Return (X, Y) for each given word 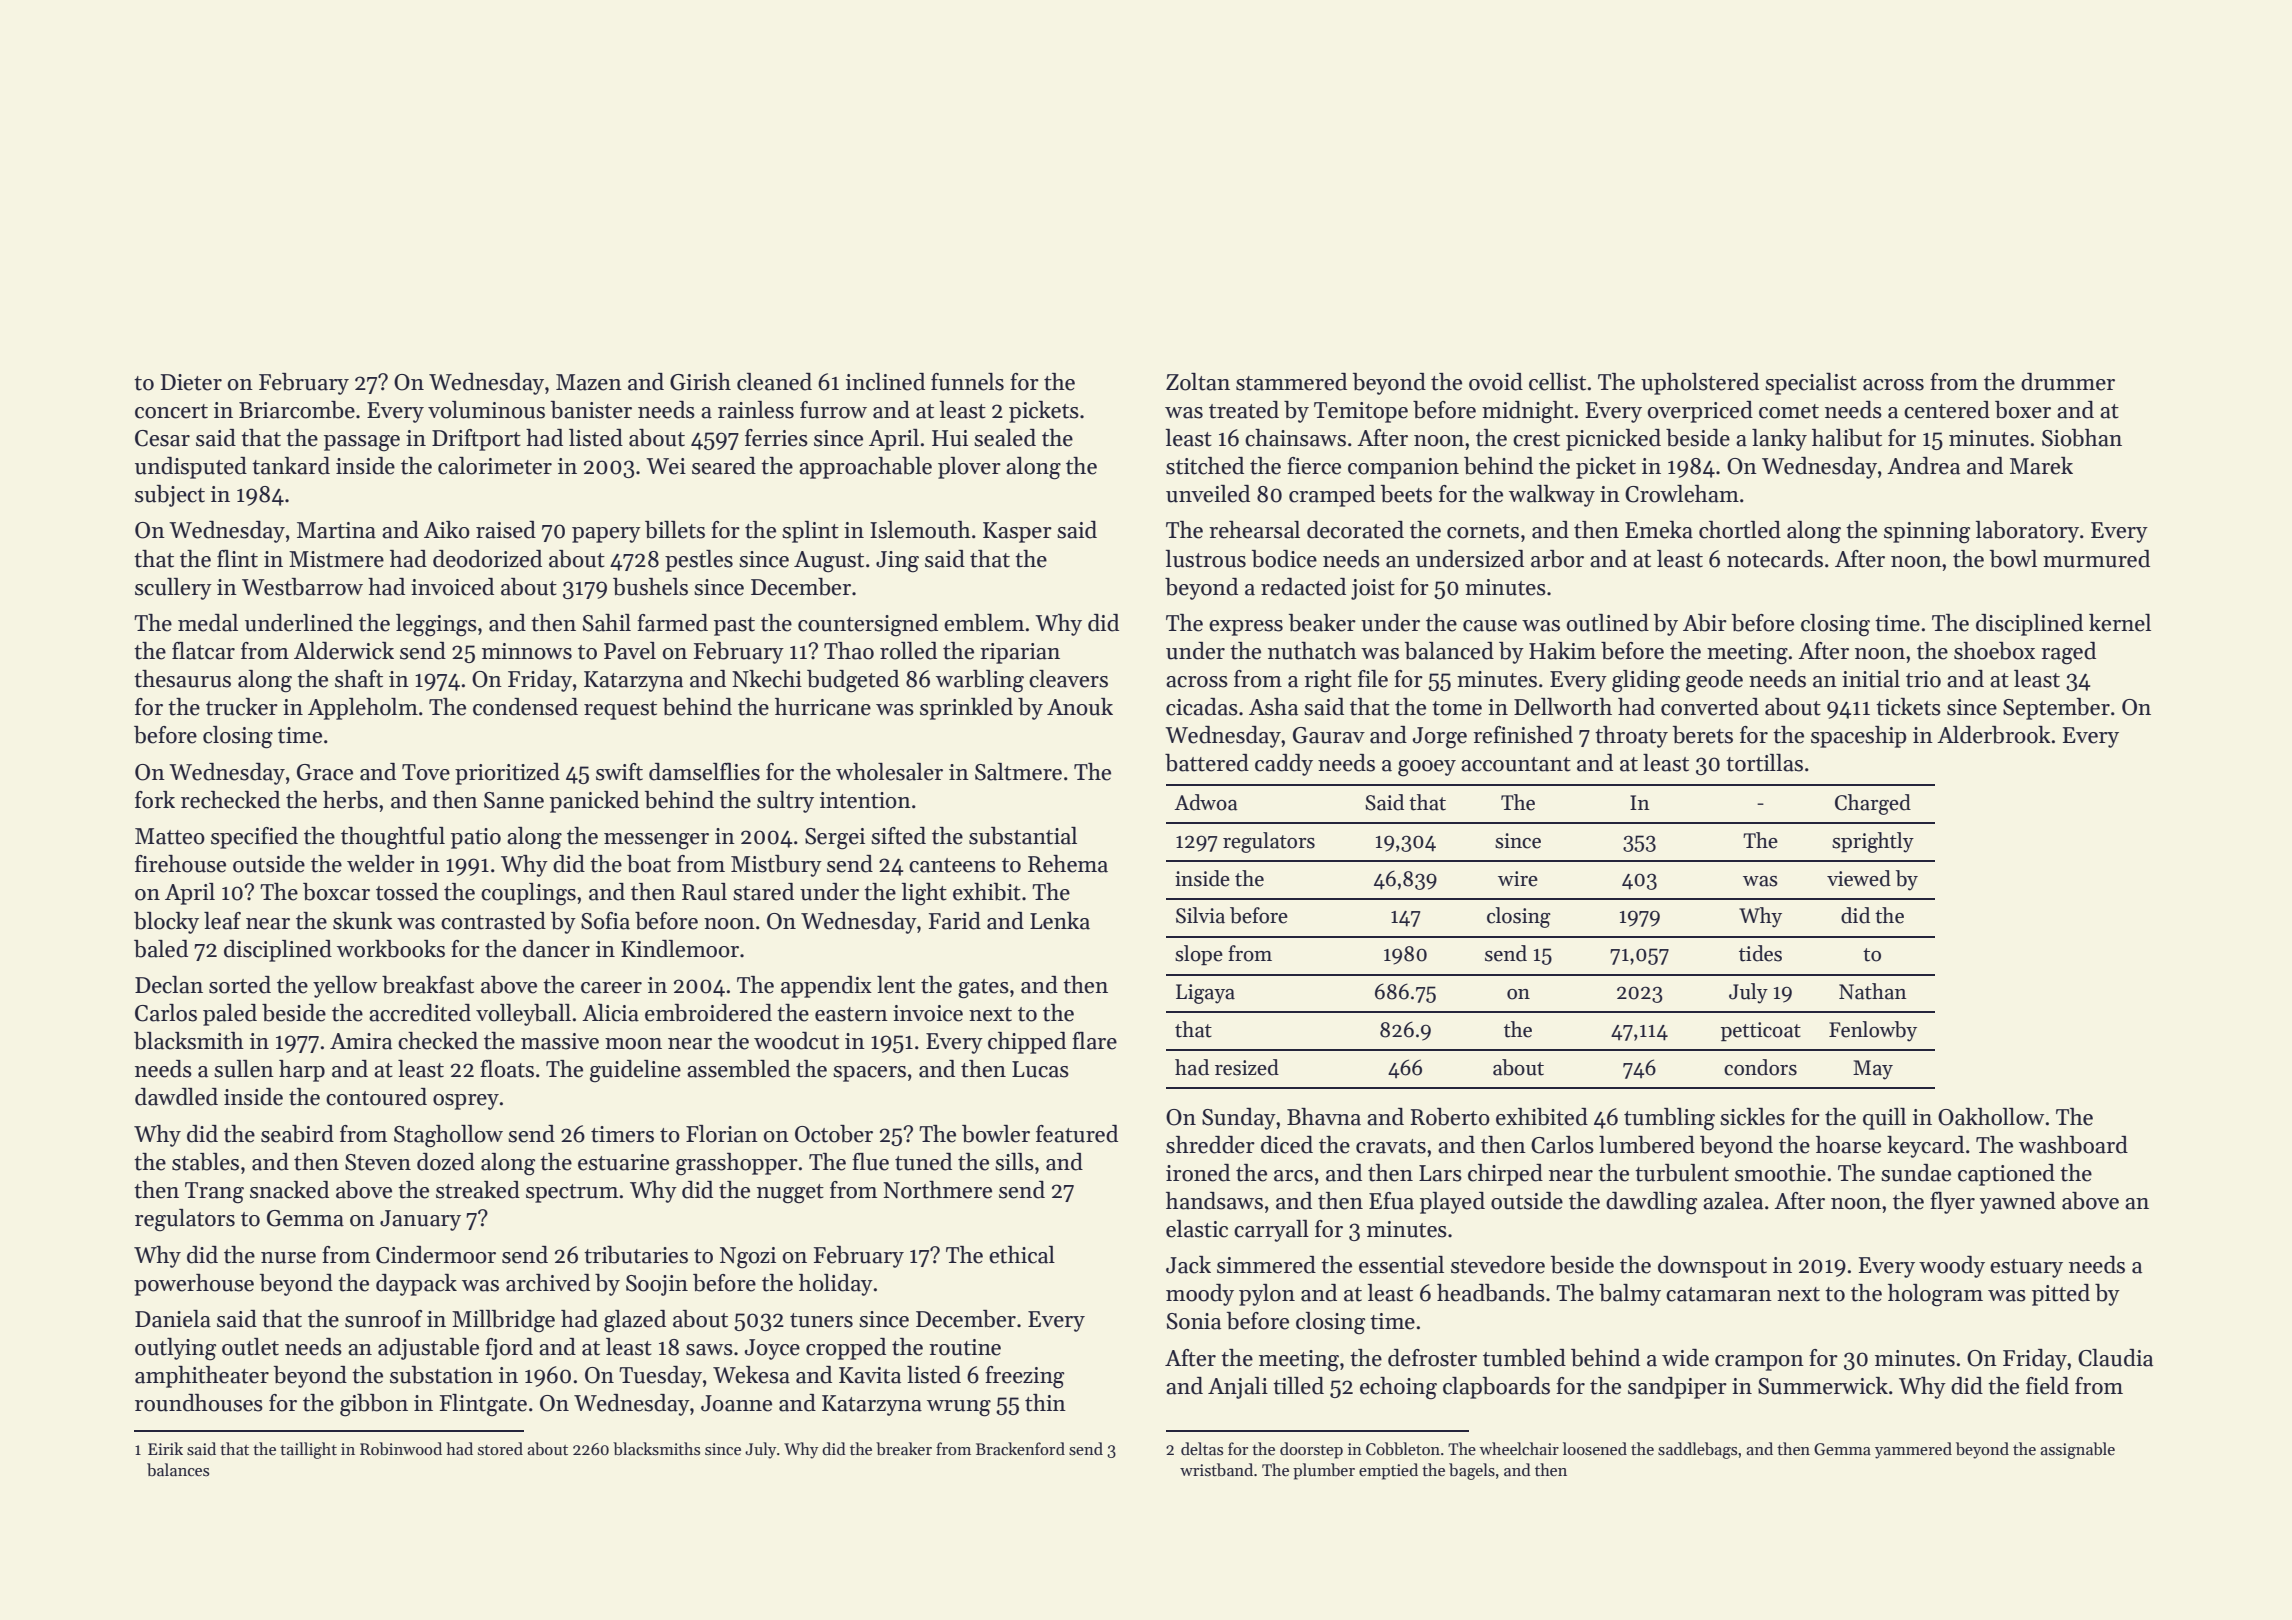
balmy (1630, 1295)
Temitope (1361, 412)
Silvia (1200, 915)
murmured (2096, 559)
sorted (240, 985)
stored (500, 1448)
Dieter (191, 382)
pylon (1267, 1295)
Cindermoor (436, 1255)
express (1246, 628)
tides (1760, 953)
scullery (173, 589)
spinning (1927, 533)
